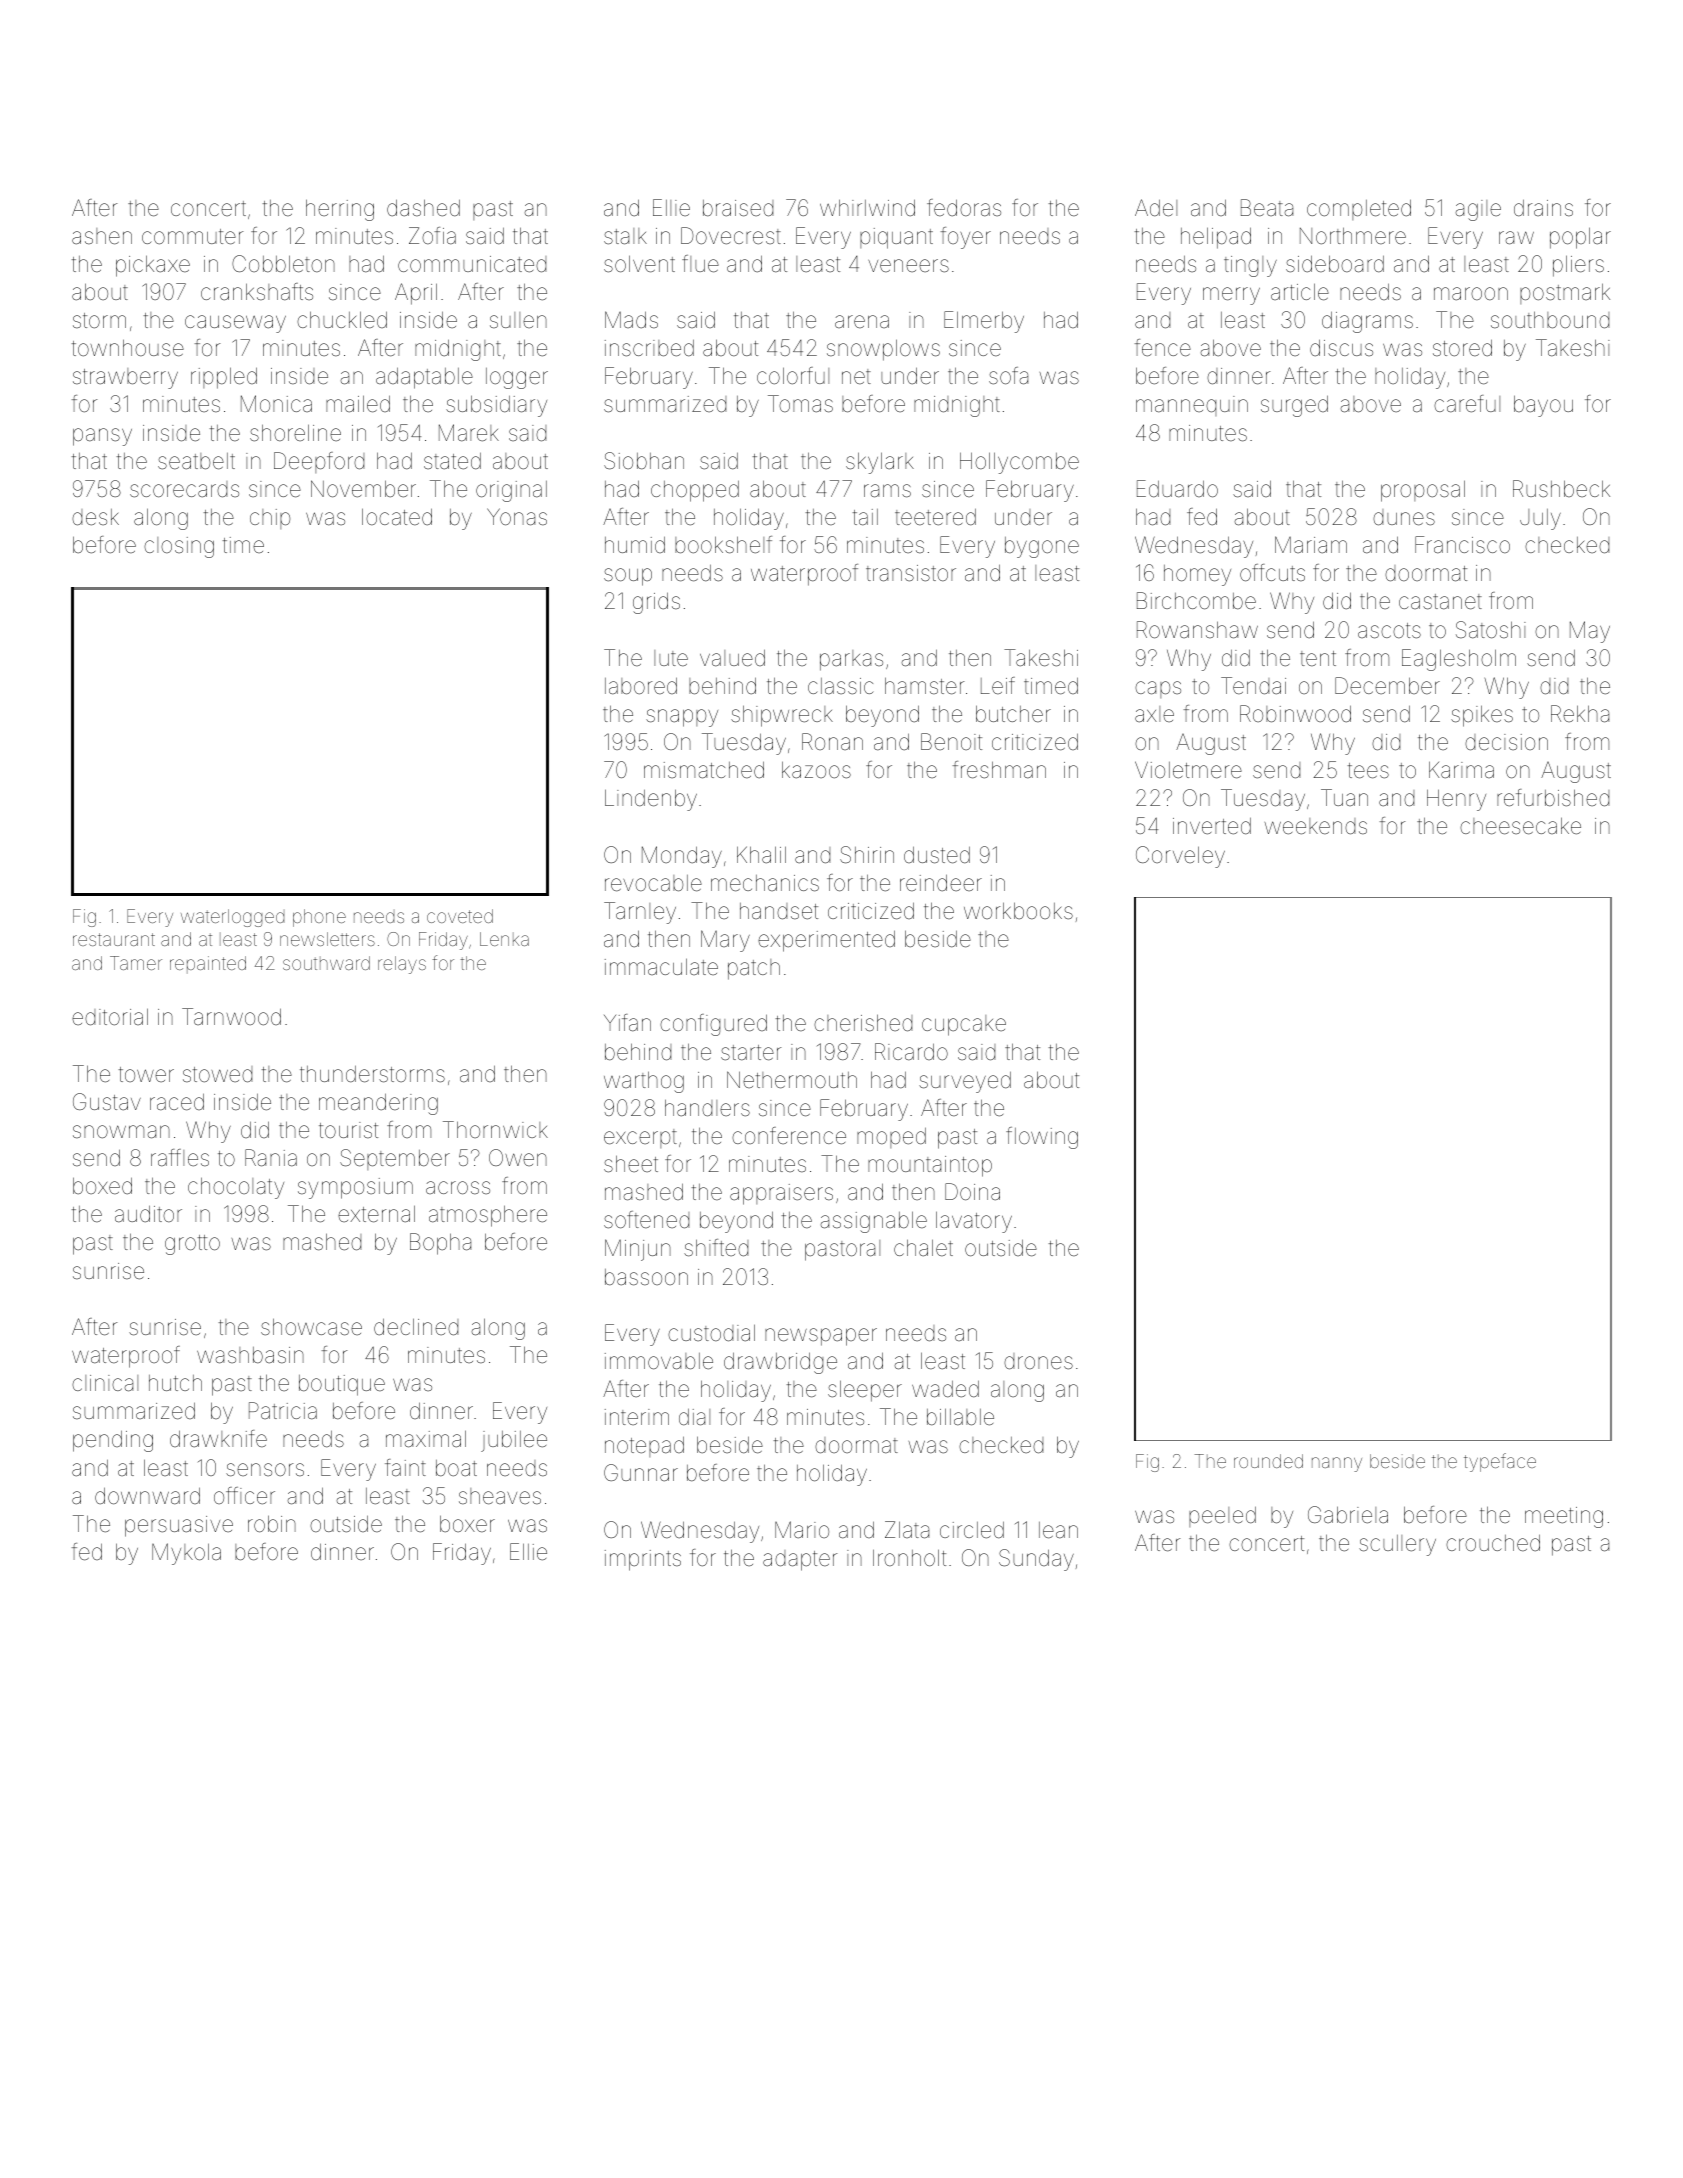 This screenshot has height=2178, width=1683. What do you see at coordinates (651, 800) in the screenshot?
I see `Lindenby` at bounding box center [651, 800].
